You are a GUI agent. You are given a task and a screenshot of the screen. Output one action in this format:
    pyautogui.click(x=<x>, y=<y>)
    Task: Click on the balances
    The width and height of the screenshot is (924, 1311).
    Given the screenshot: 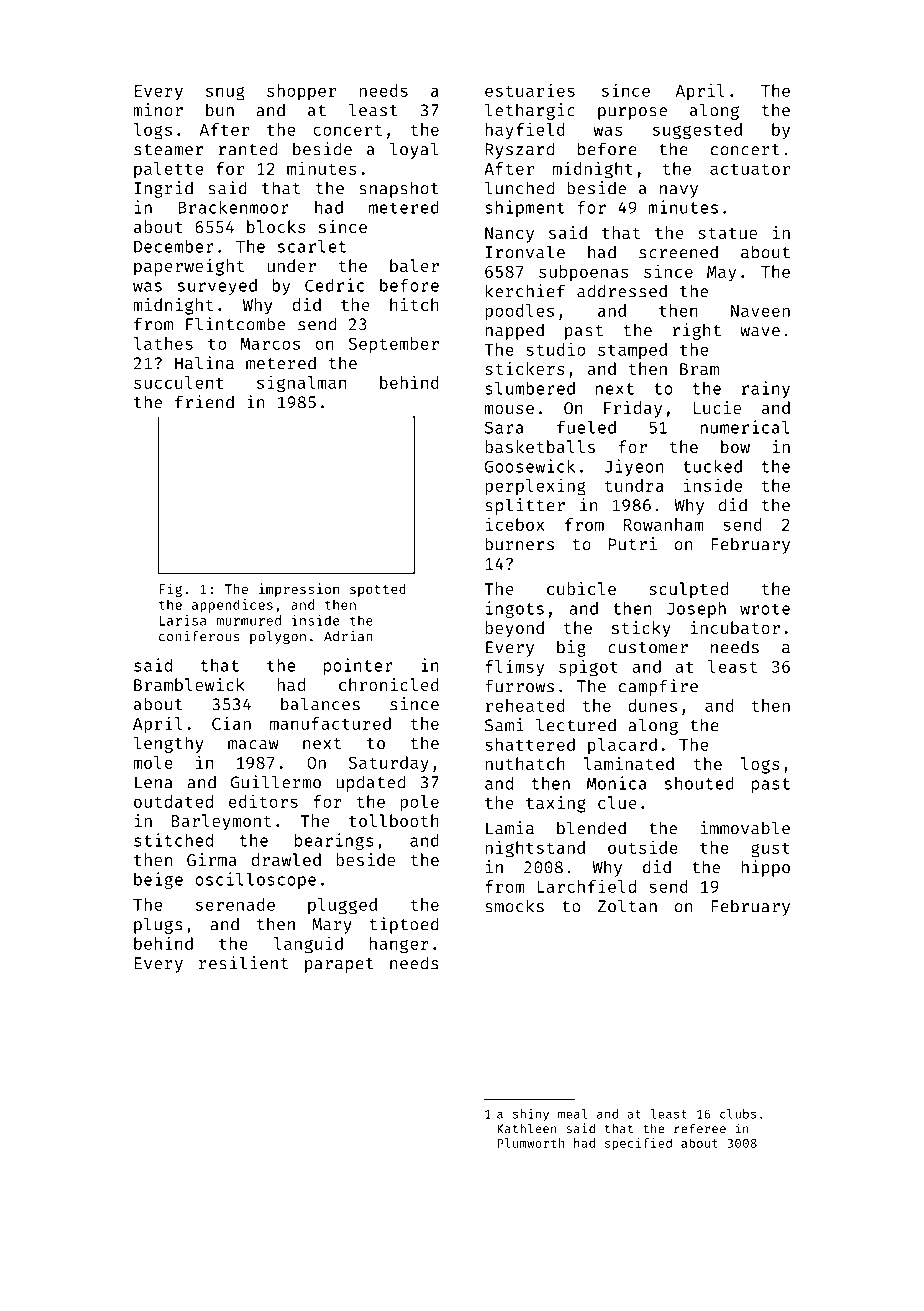 What is the action you would take?
    pyautogui.click(x=320, y=704)
